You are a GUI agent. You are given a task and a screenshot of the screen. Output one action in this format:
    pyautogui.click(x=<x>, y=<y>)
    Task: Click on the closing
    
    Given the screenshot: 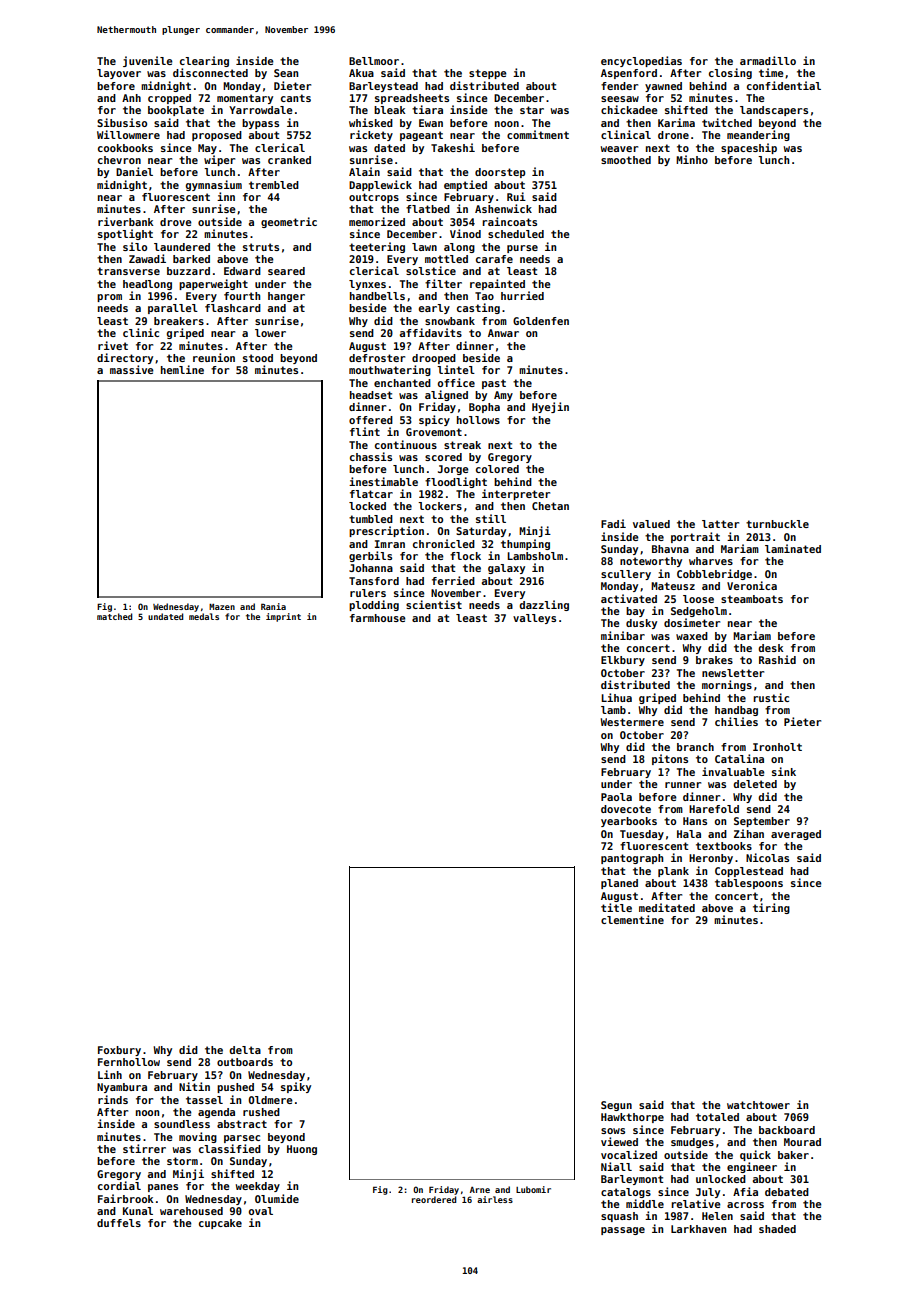 What is the action you would take?
    pyautogui.click(x=730, y=73)
